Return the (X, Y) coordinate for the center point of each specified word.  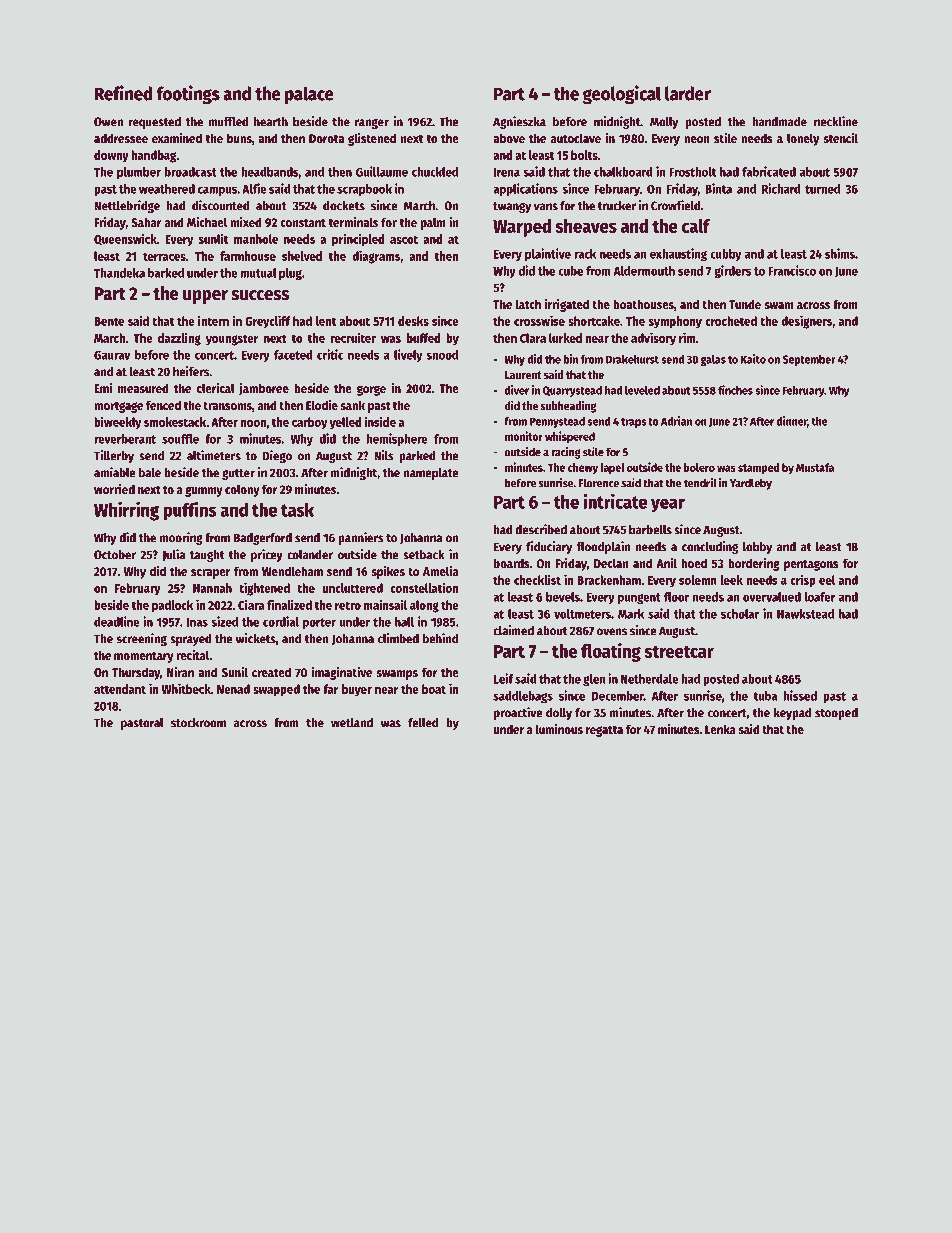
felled (423, 723)
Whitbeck (186, 688)
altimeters (214, 455)
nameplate (431, 474)
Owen (108, 122)
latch (528, 304)
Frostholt (692, 172)
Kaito (753, 359)
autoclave (576, 138)
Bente (109, 321)
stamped (759, 469)
